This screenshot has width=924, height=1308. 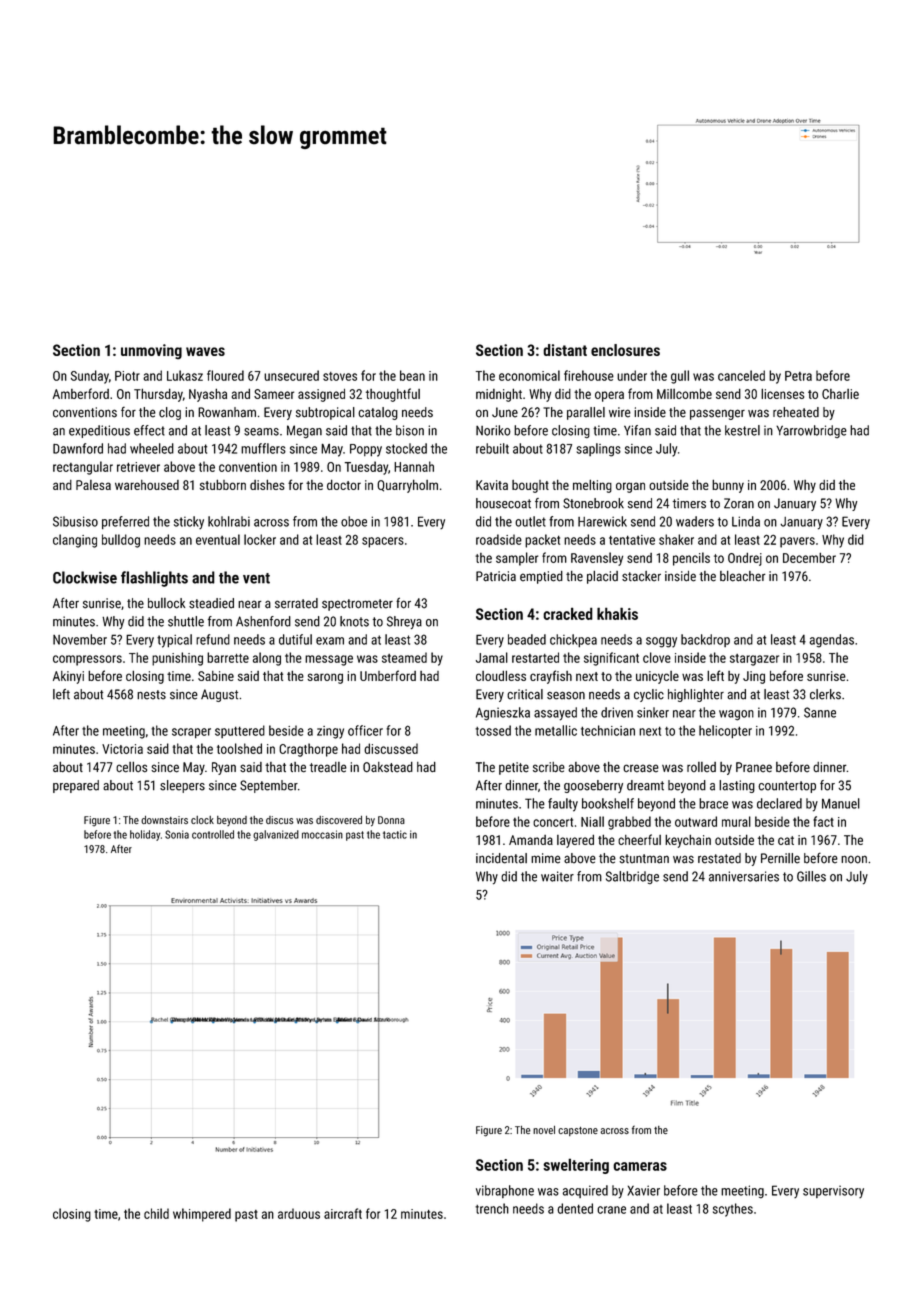 What do you see at coordinates (639, 839) in the screenshot?
I see `cheerful` at bounding box center [639, 839].
